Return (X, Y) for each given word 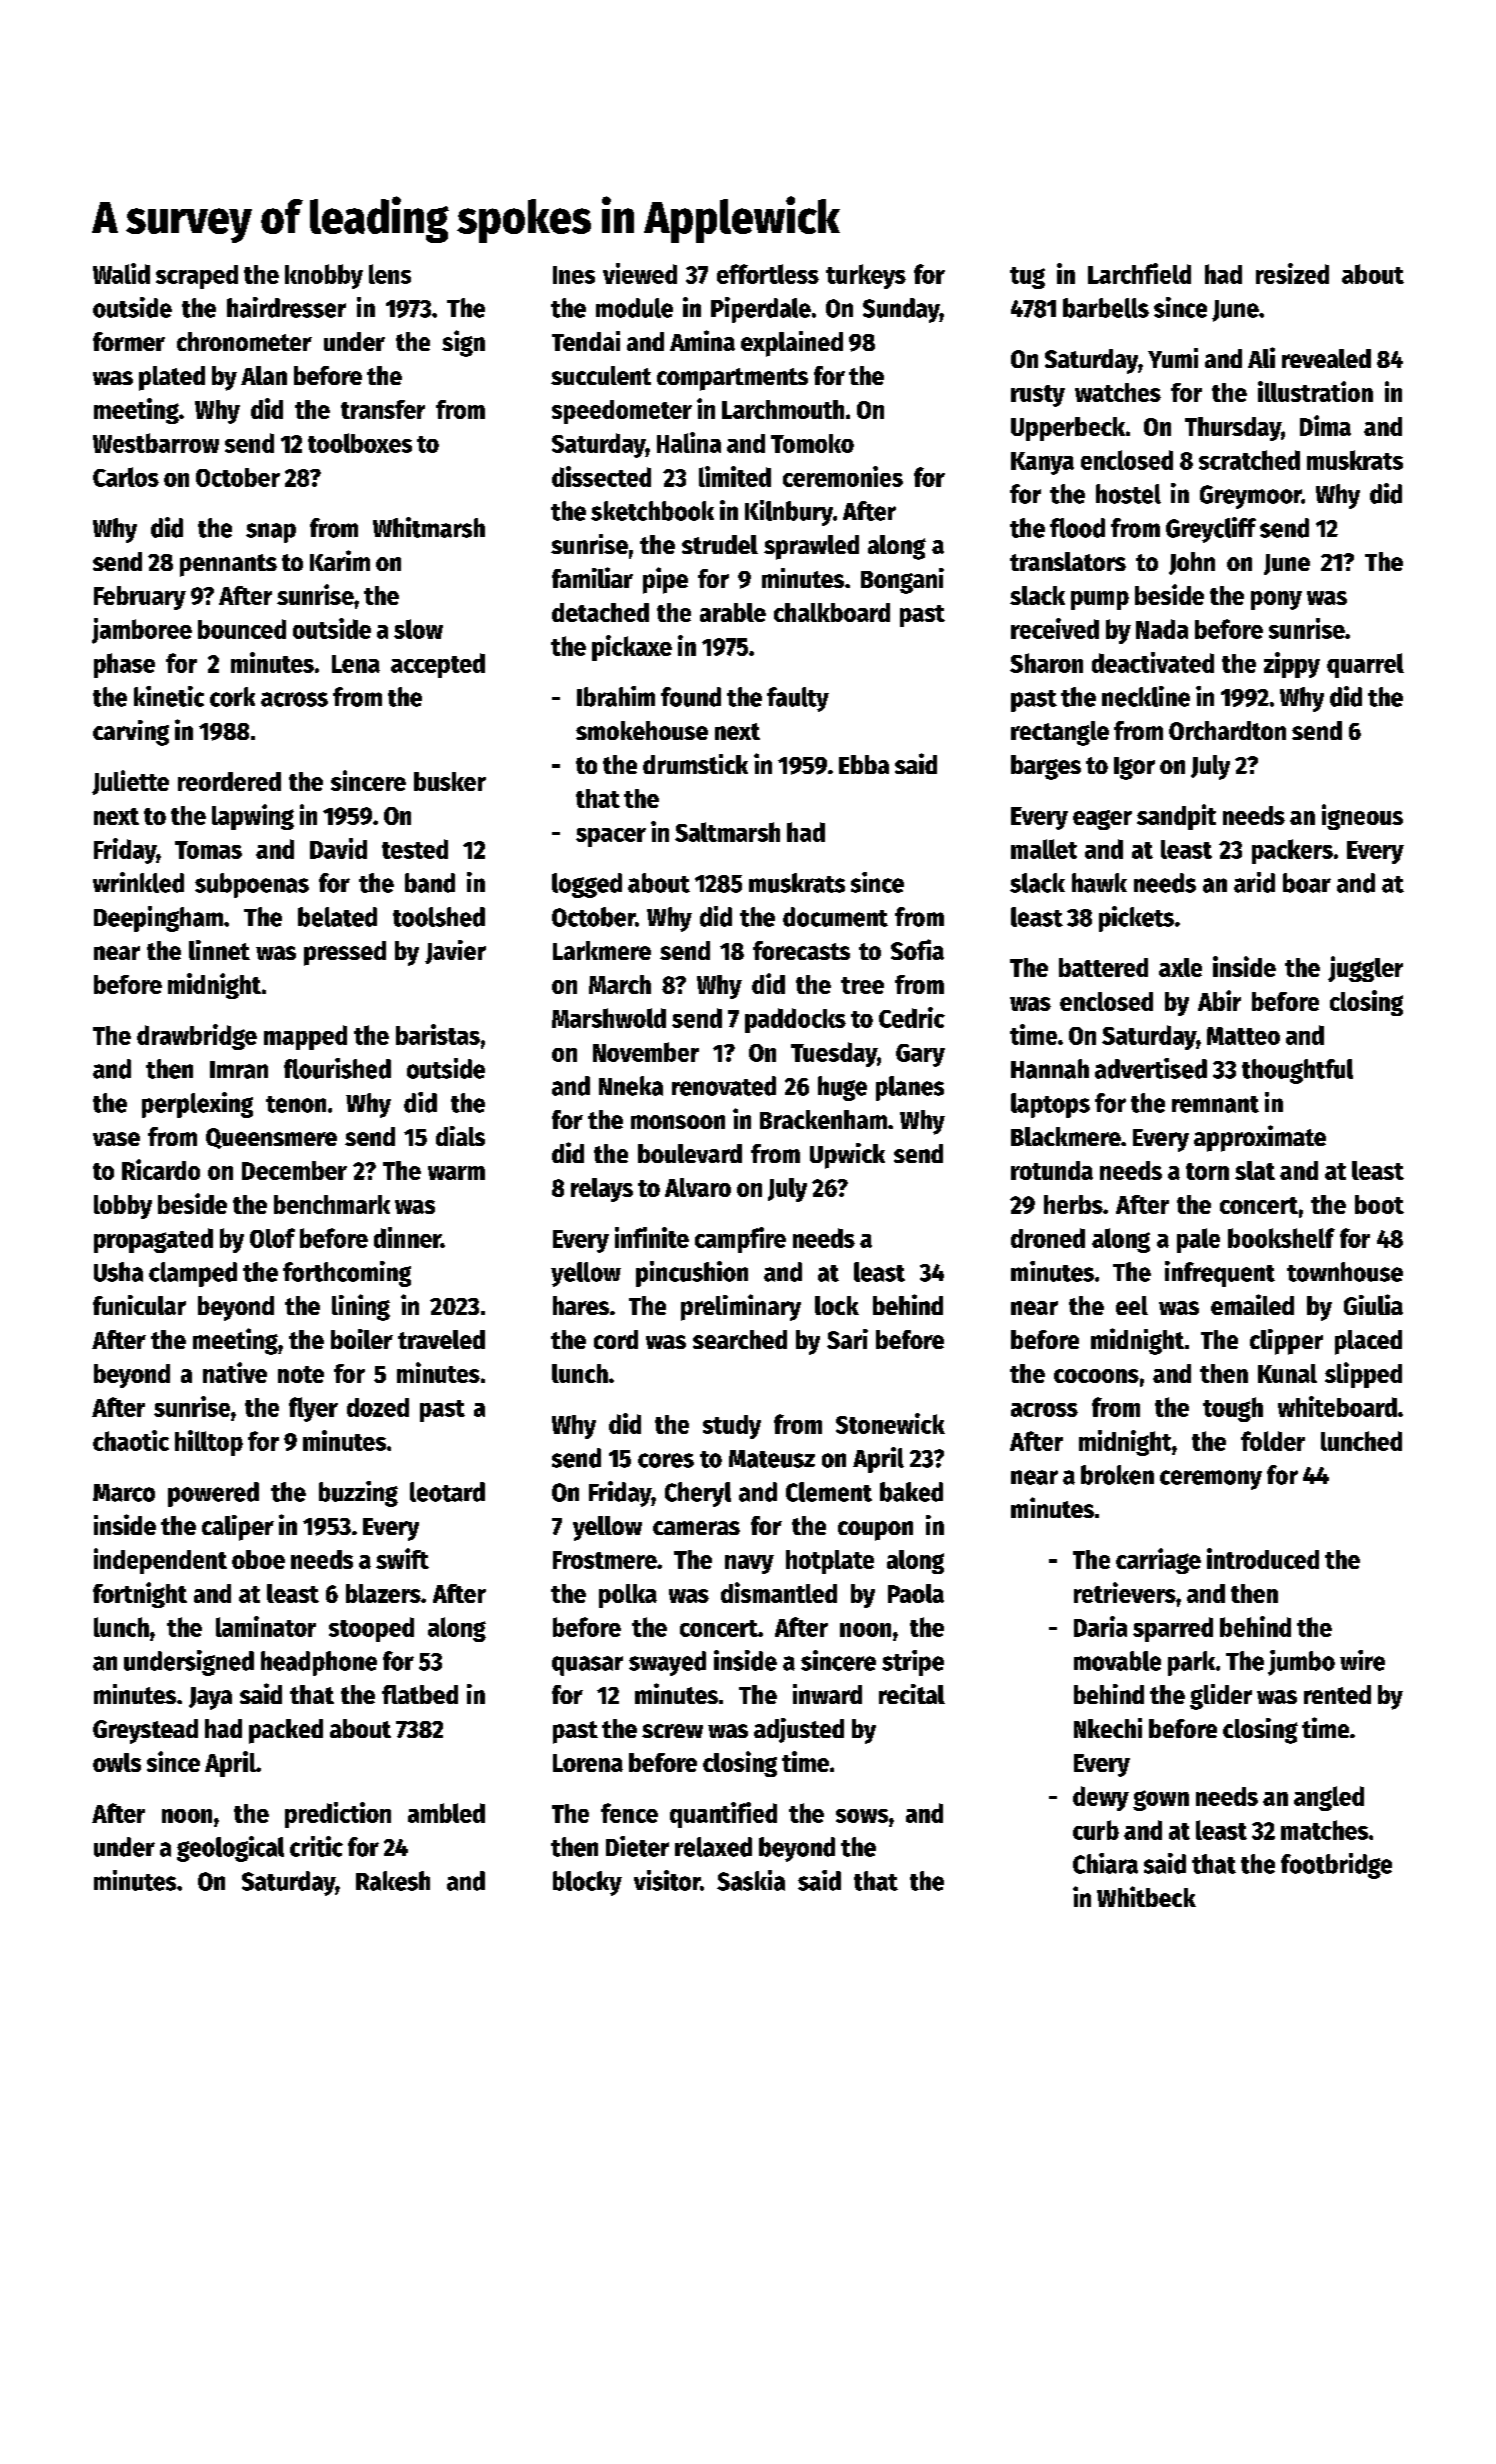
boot (1379, 1204)
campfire (740, 1240)
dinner (407, 1237)
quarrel (1365, 665)
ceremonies (843, 476)
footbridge (1336, 1866)
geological (230, 1849)
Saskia (751, 1880)
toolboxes (360, 443)
